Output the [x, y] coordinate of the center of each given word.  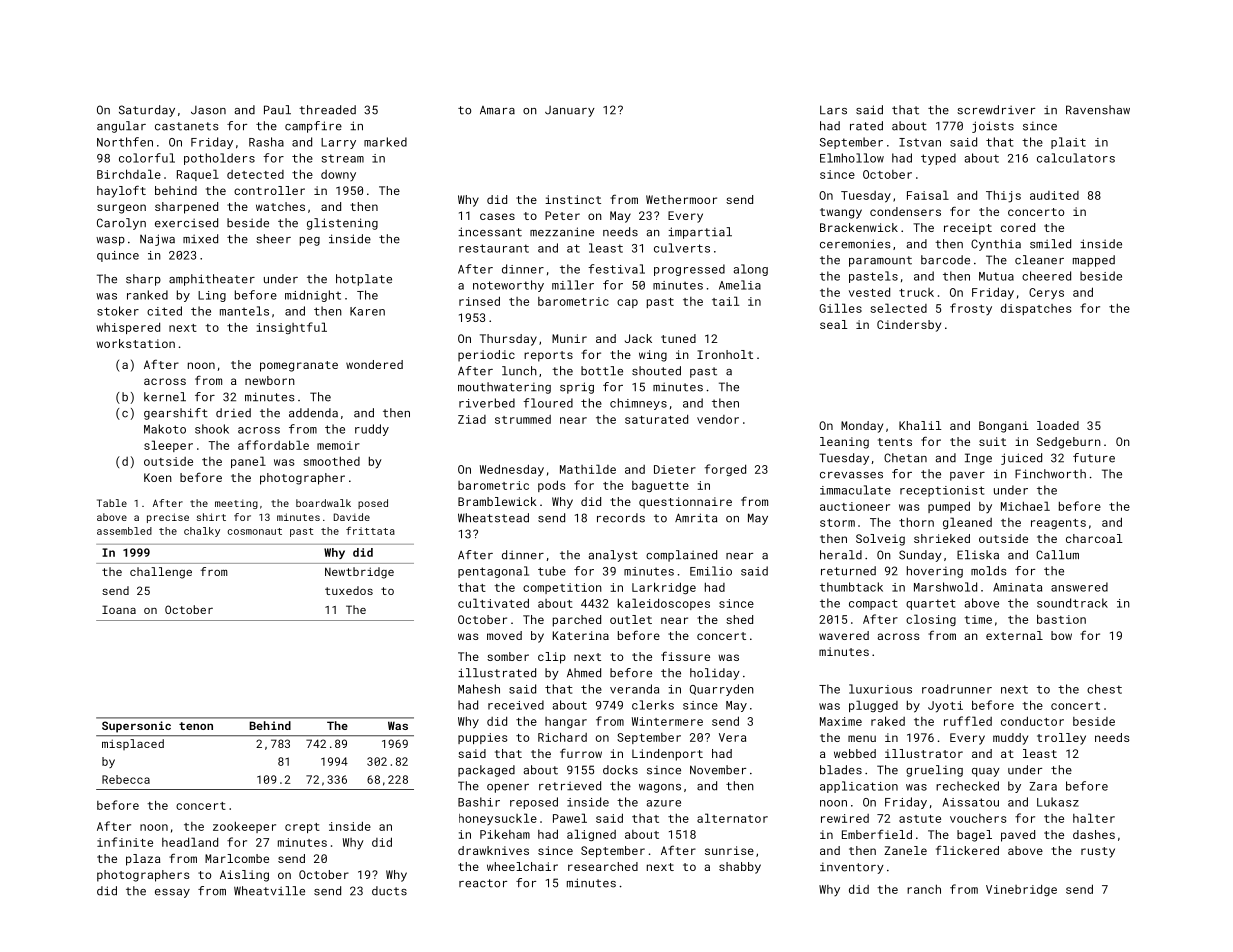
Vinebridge [1021, 890]
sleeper [168, 446]
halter [1094, 818]
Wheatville [269, 891]
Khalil [920, 425]
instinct [573, 199]
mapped [1094, 261]
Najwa [157, 240]
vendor [718, 419]
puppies [482, 738]
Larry [338, 143]
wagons [660, 788]
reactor [483, 883]
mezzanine [562, 232]
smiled [1050, 244]
